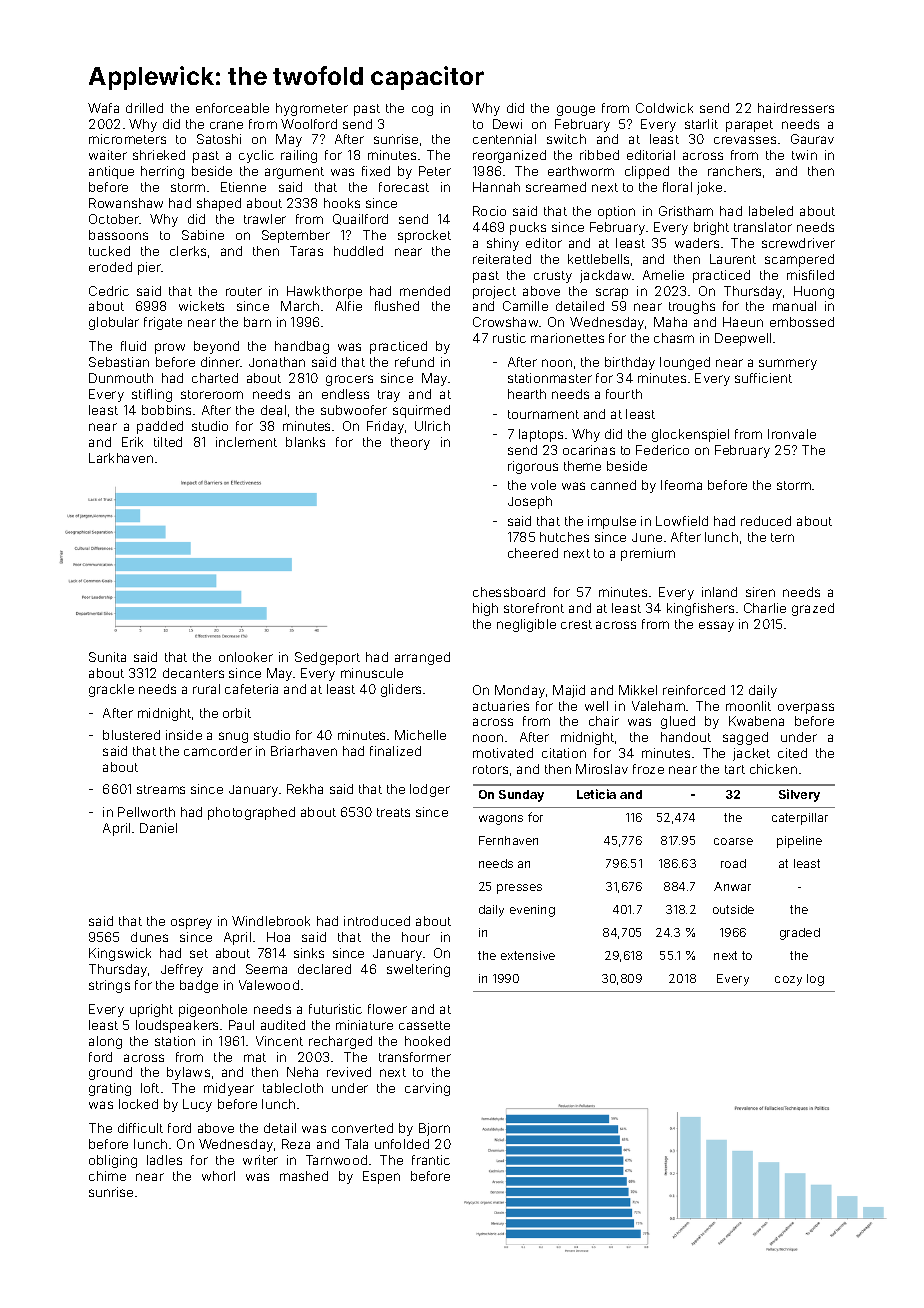  I want to click on coarse, so click(733, 841).
